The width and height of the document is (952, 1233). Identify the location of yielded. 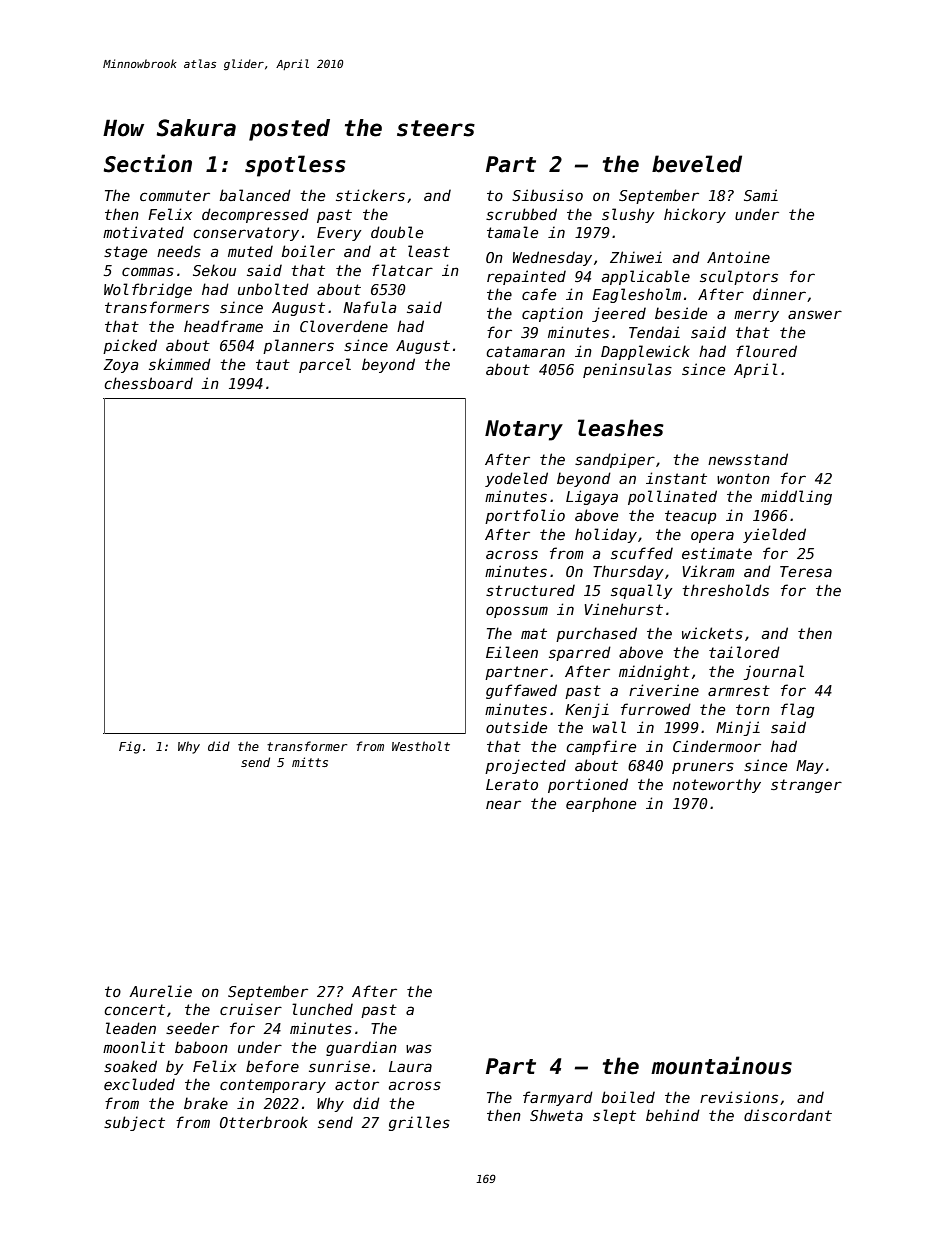
(774, 535).
